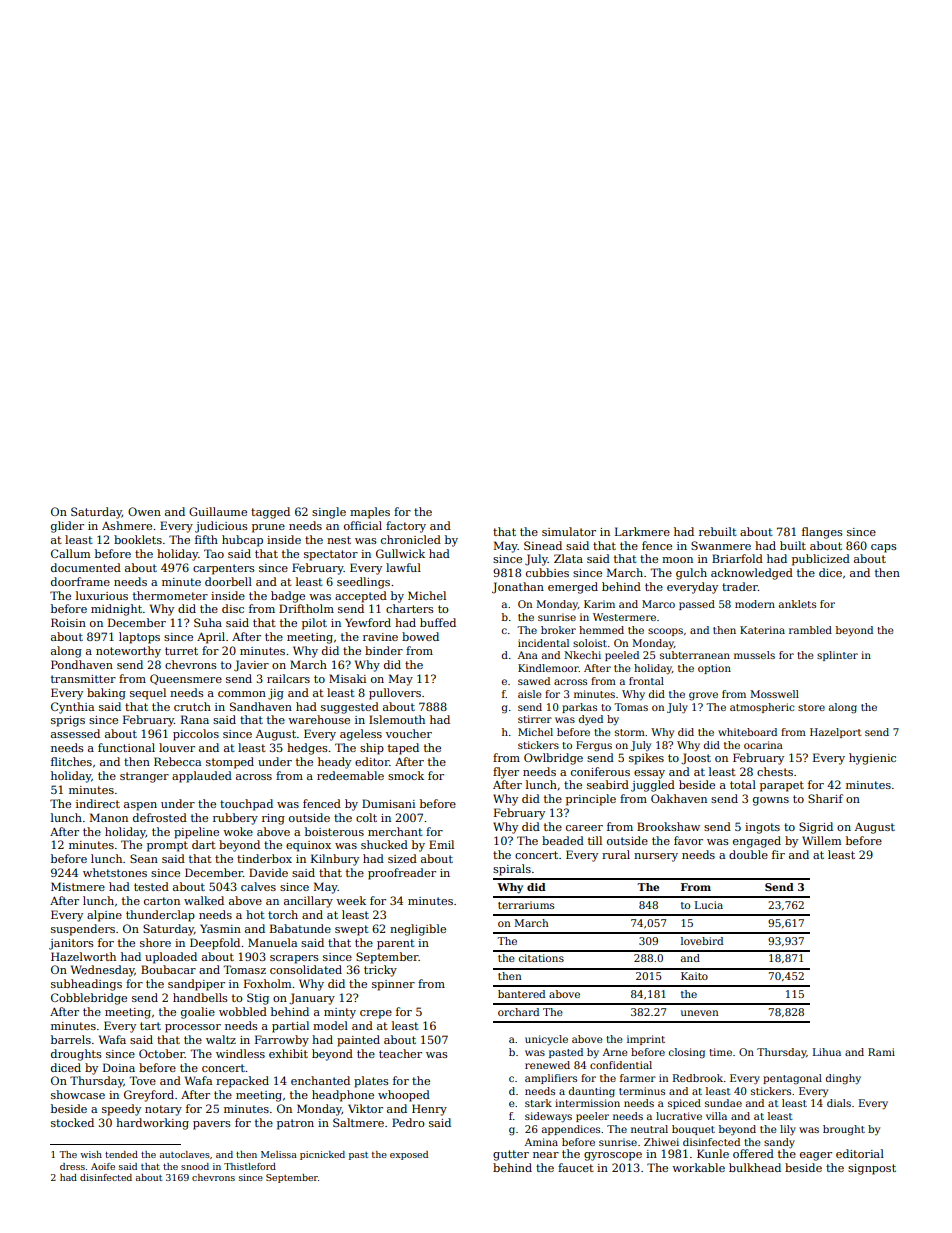  What do you see at coordinates (696, 759) in the screenshot?
I see `Joost` at bounding box center [696, 759].
